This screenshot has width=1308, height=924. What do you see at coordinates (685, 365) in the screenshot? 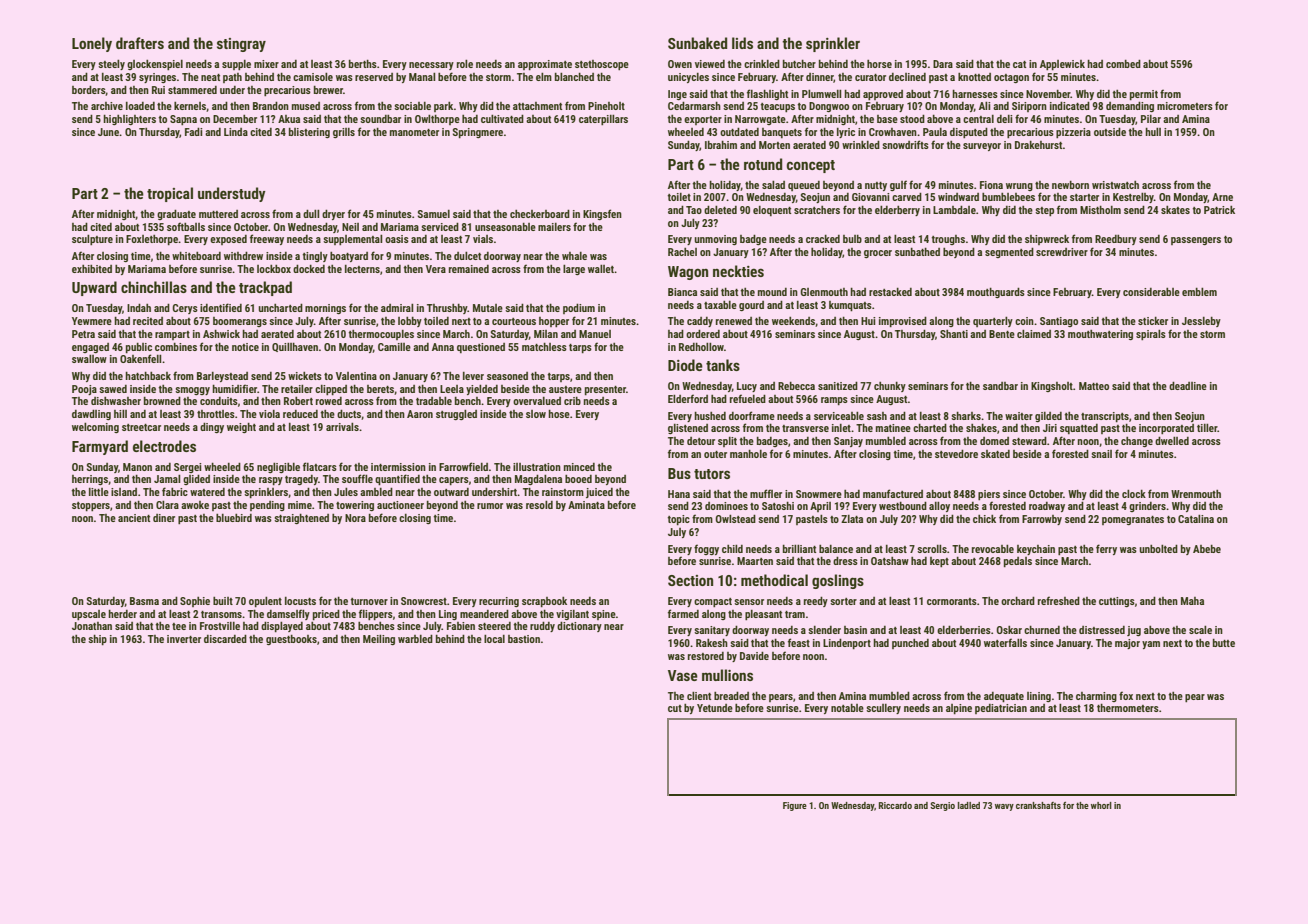
I see `Diode` at bounding box center [685, 365].
